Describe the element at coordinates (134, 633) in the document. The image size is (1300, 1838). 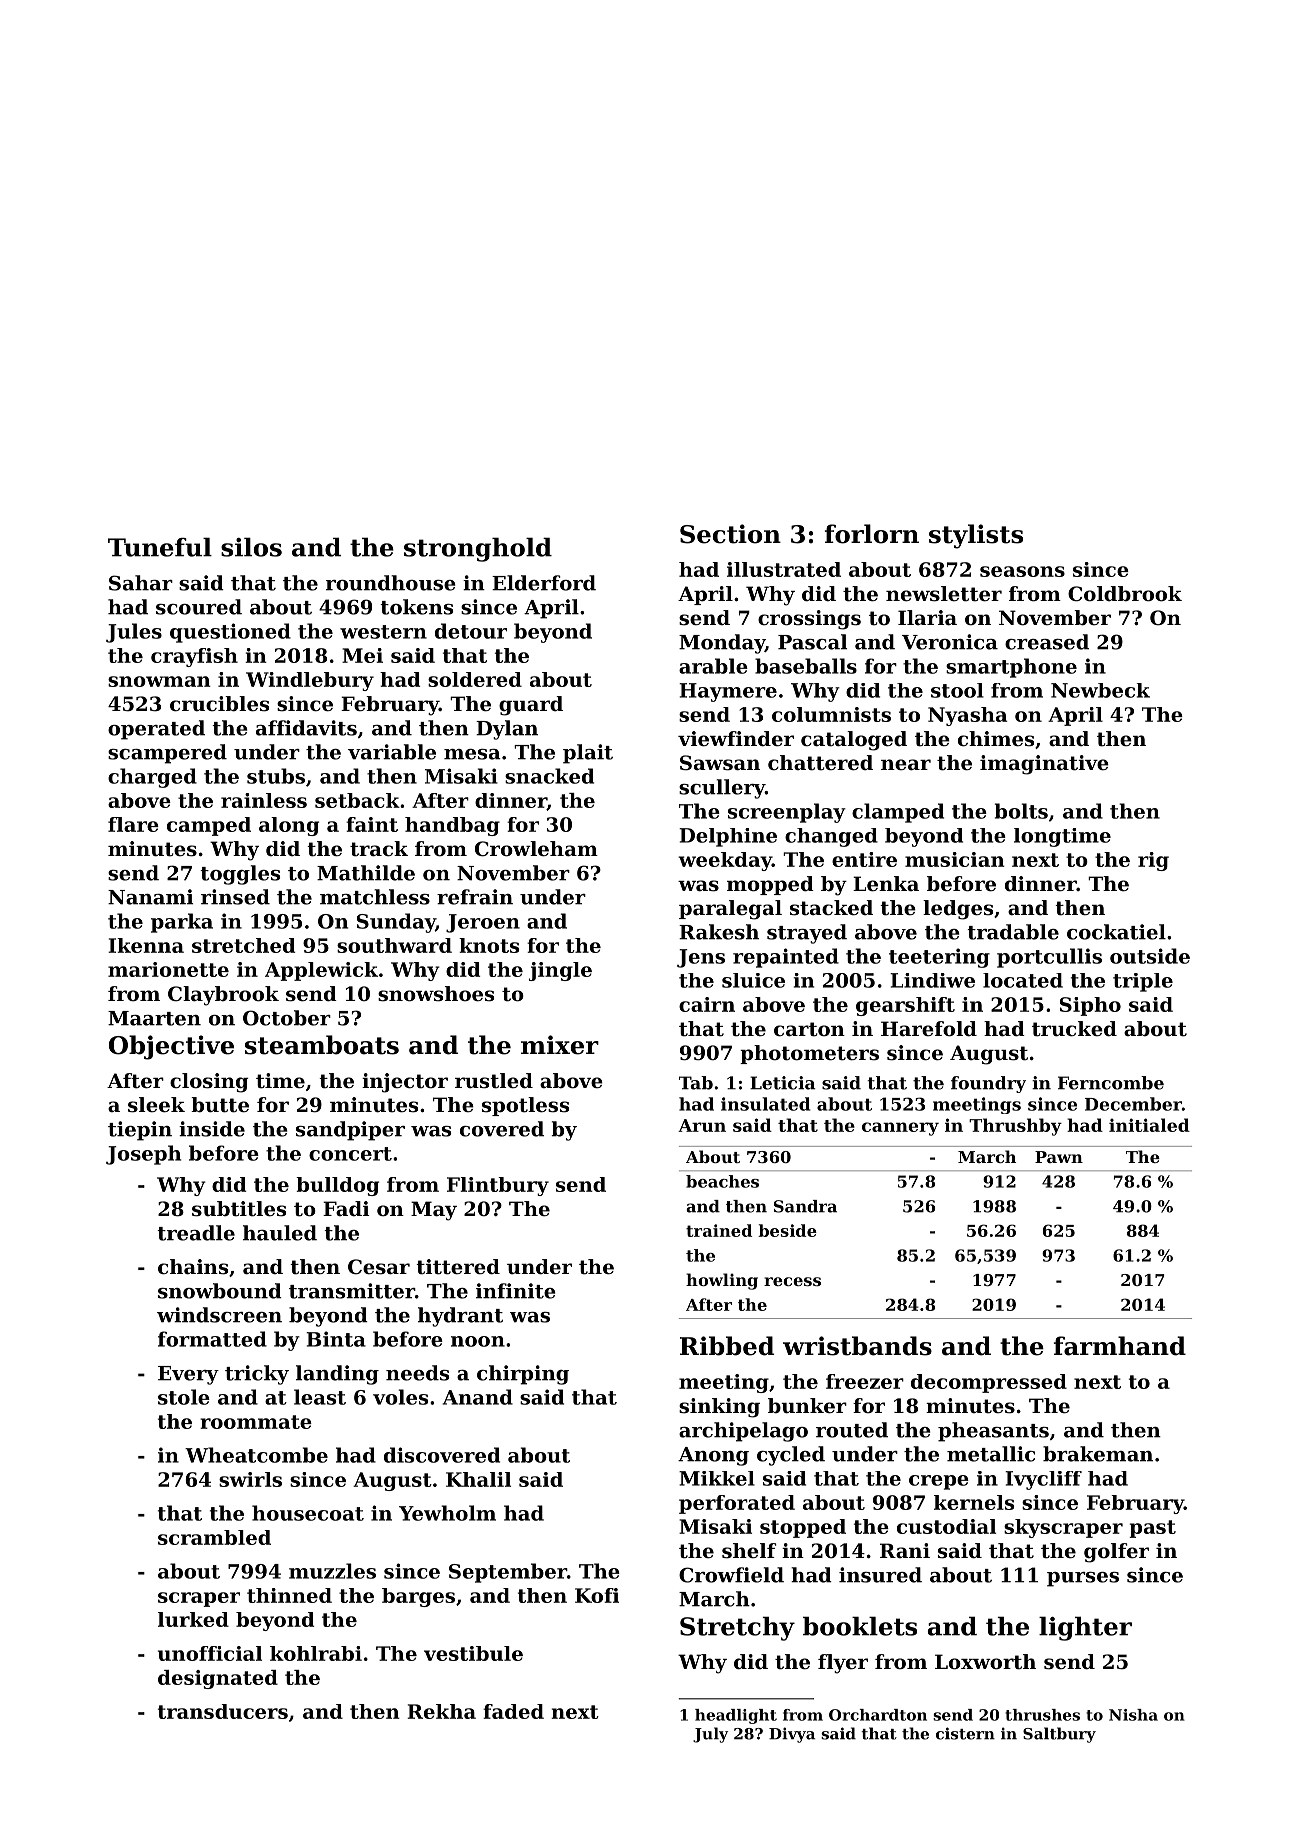
I see `Jules` at that location.
